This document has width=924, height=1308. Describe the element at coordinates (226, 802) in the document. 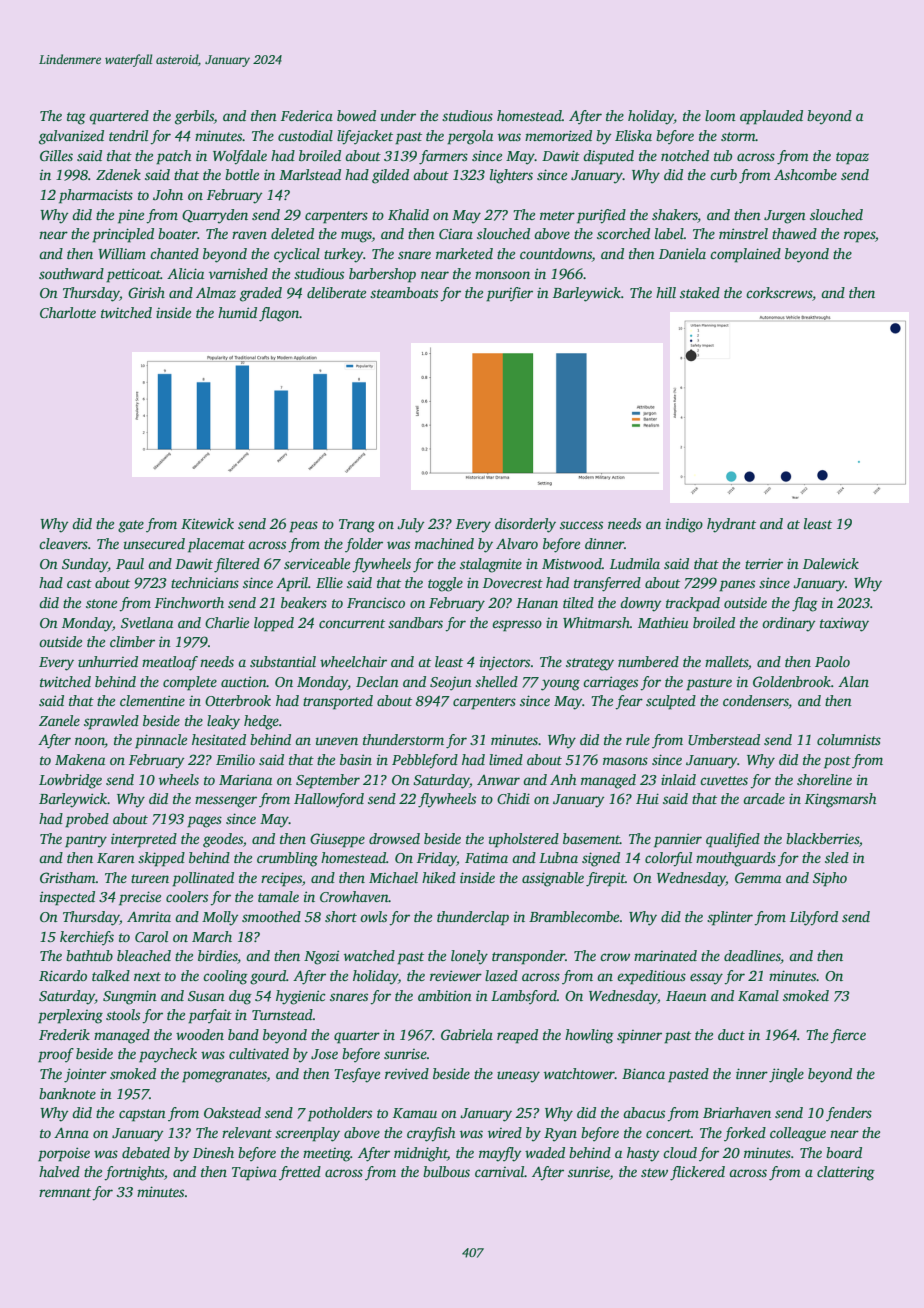

I see `messenger` at that location.
